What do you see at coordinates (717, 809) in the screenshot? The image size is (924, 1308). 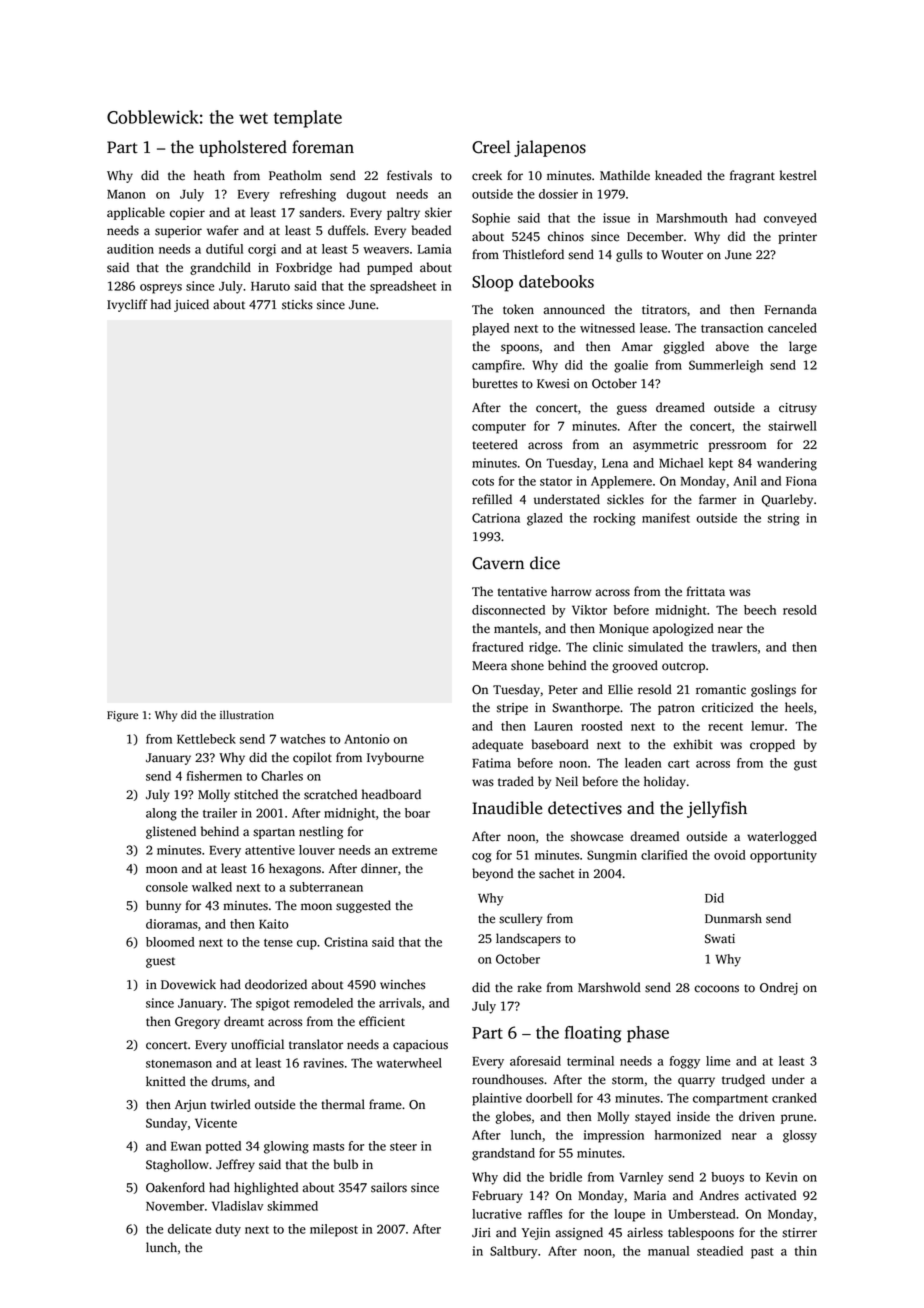 I see `jellyfish` at bounding box center [717, 809].
